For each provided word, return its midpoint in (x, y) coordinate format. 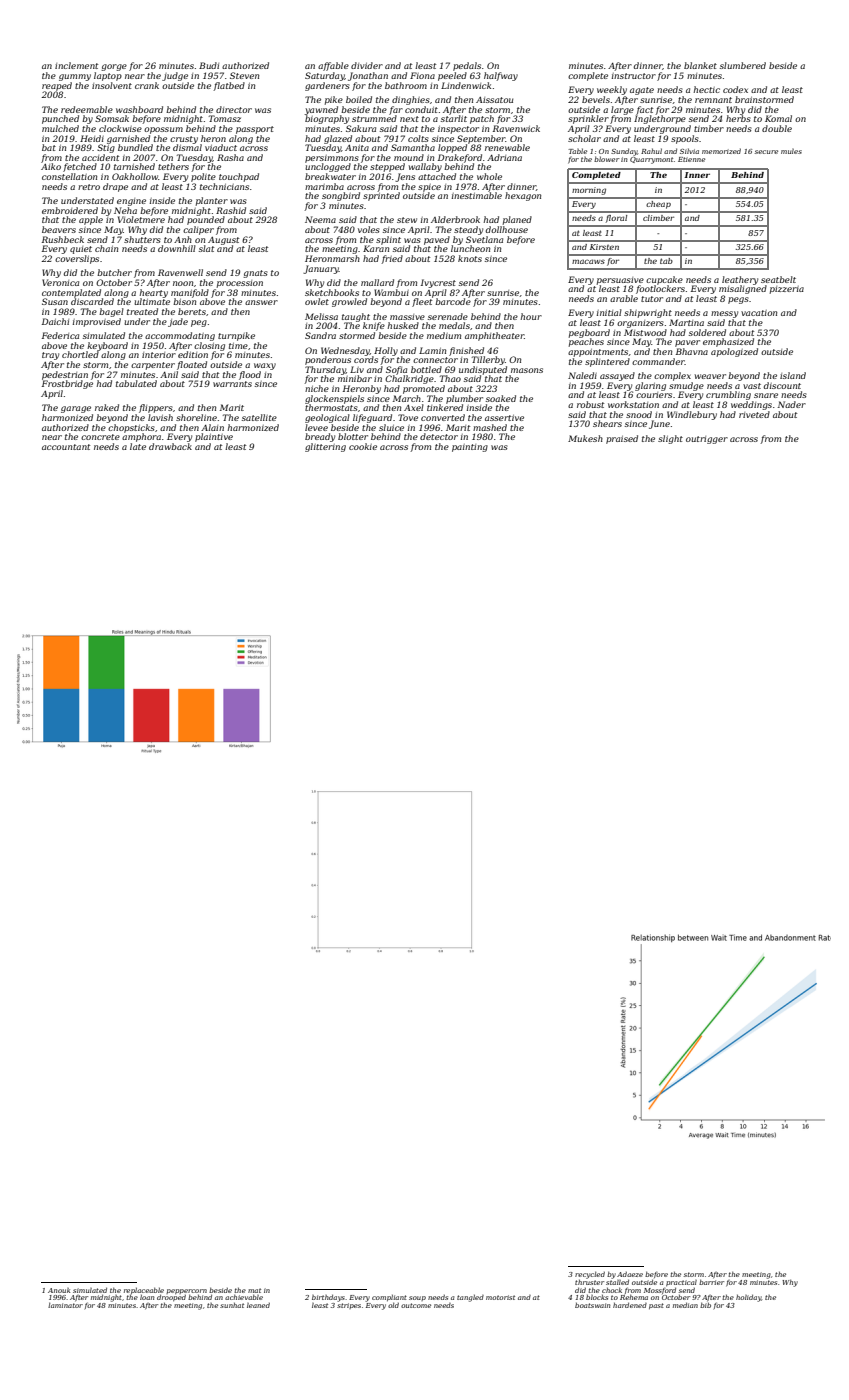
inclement (76, 65)
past (656, 1306)
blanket (700, 65)
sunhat (232, 1305)
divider (367, 65)
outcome (416, 1305)
